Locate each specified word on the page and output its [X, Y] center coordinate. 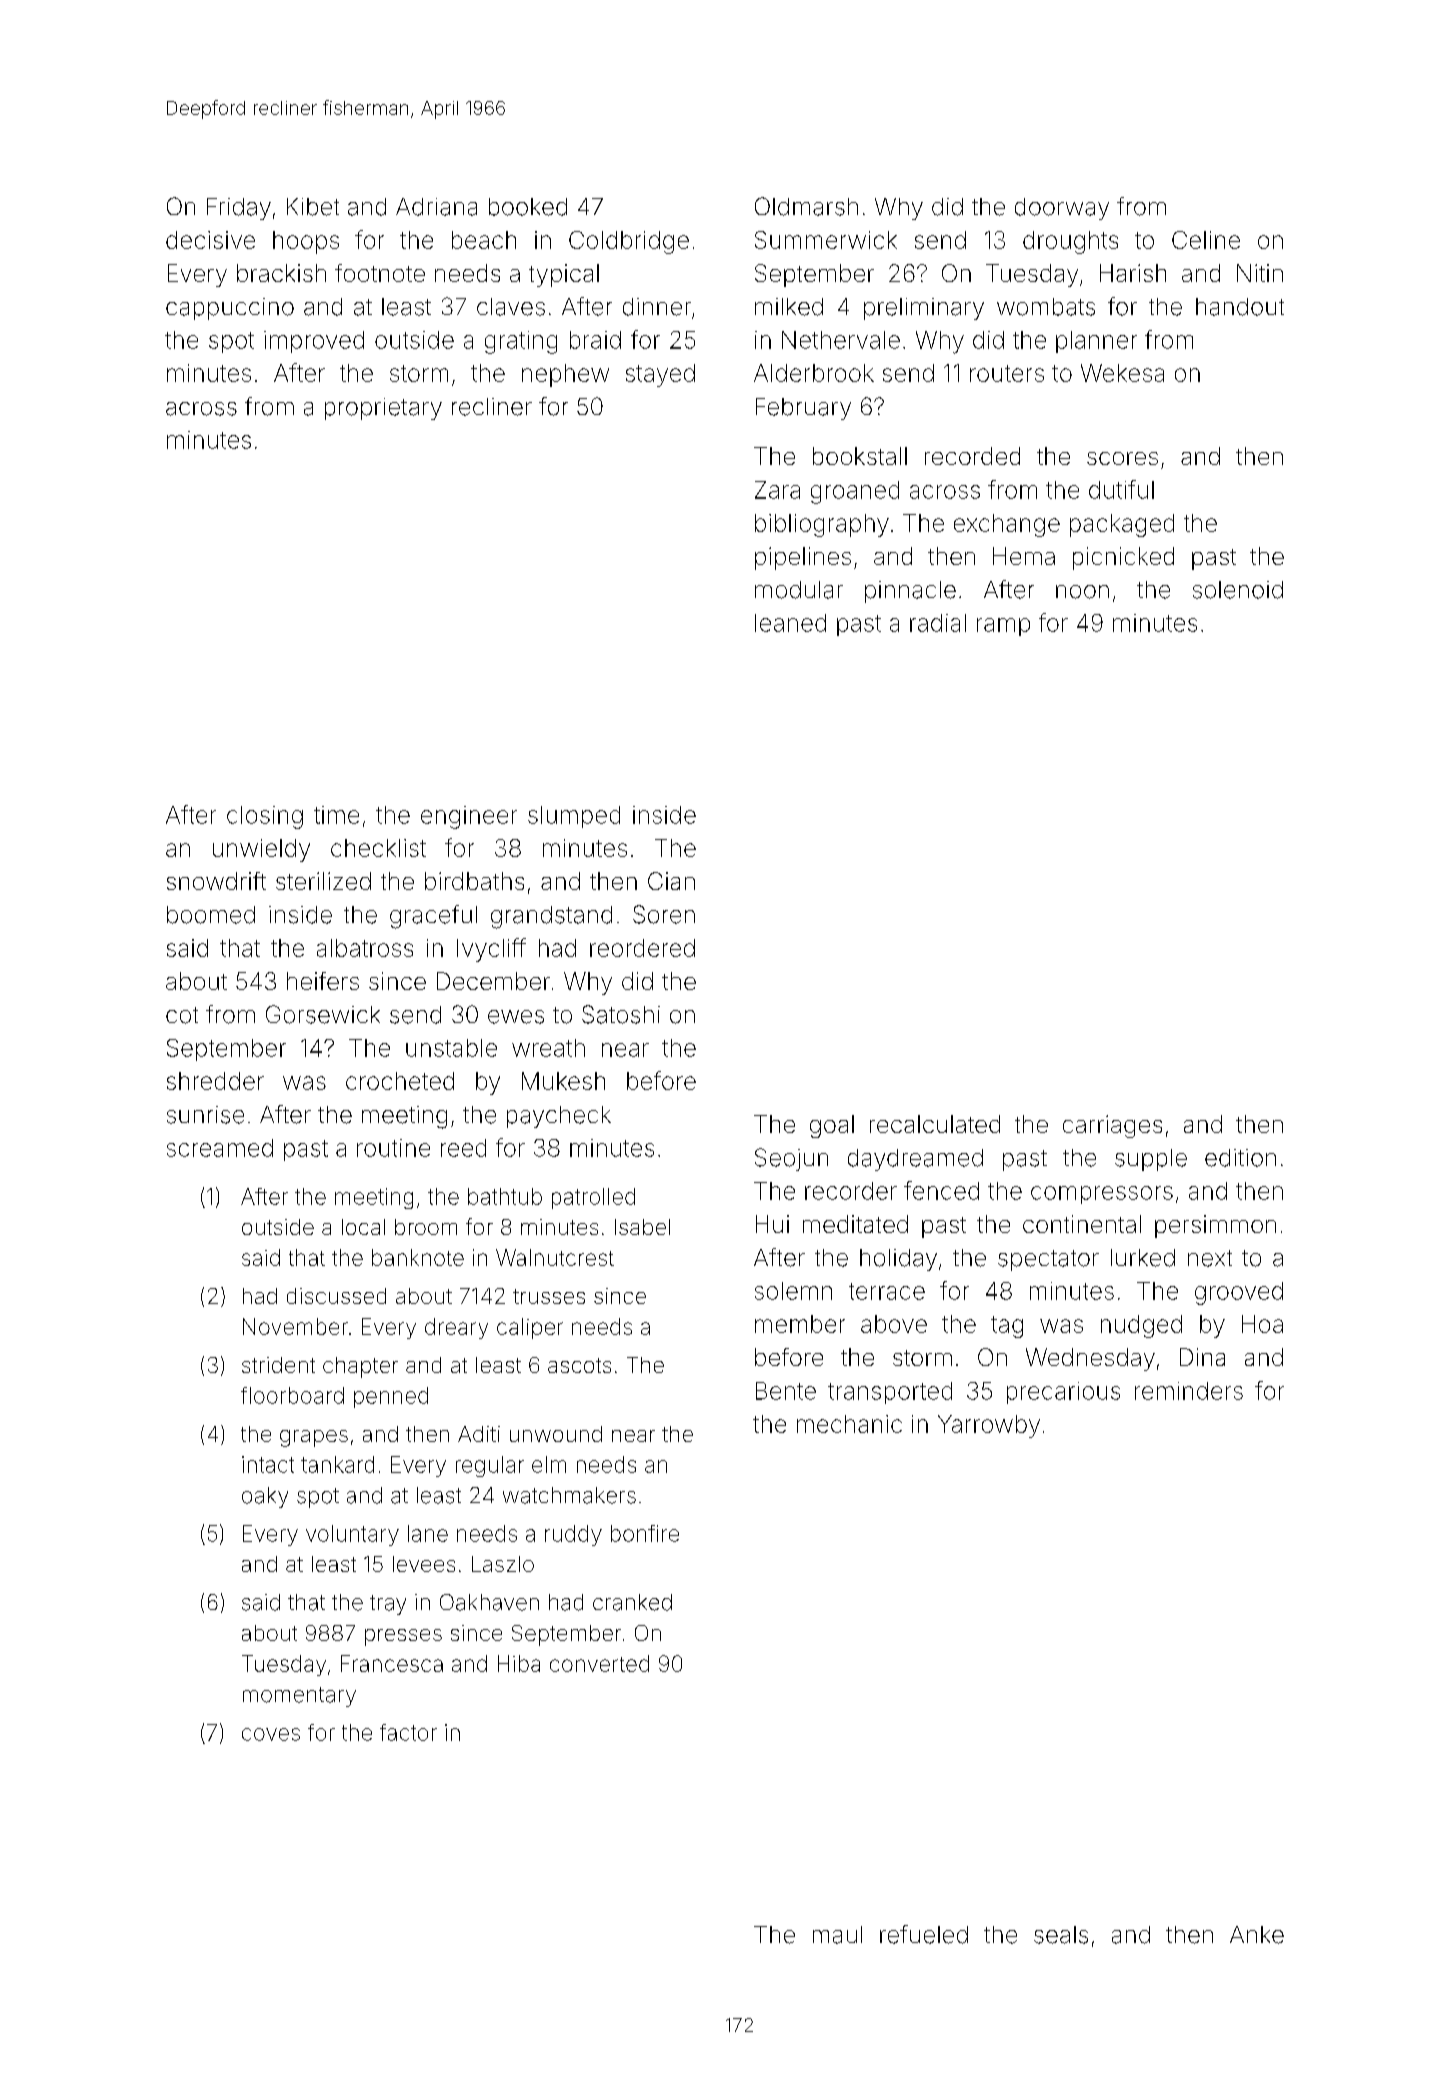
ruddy [573, 1535]
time [336, 815]
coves [271, 1734]
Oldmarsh [806, 206]
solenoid [1238, 590]
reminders [1189, 1391]
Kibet [313, 207]
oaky [265, 1497]
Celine [1206, 240]
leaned [790, 623]
